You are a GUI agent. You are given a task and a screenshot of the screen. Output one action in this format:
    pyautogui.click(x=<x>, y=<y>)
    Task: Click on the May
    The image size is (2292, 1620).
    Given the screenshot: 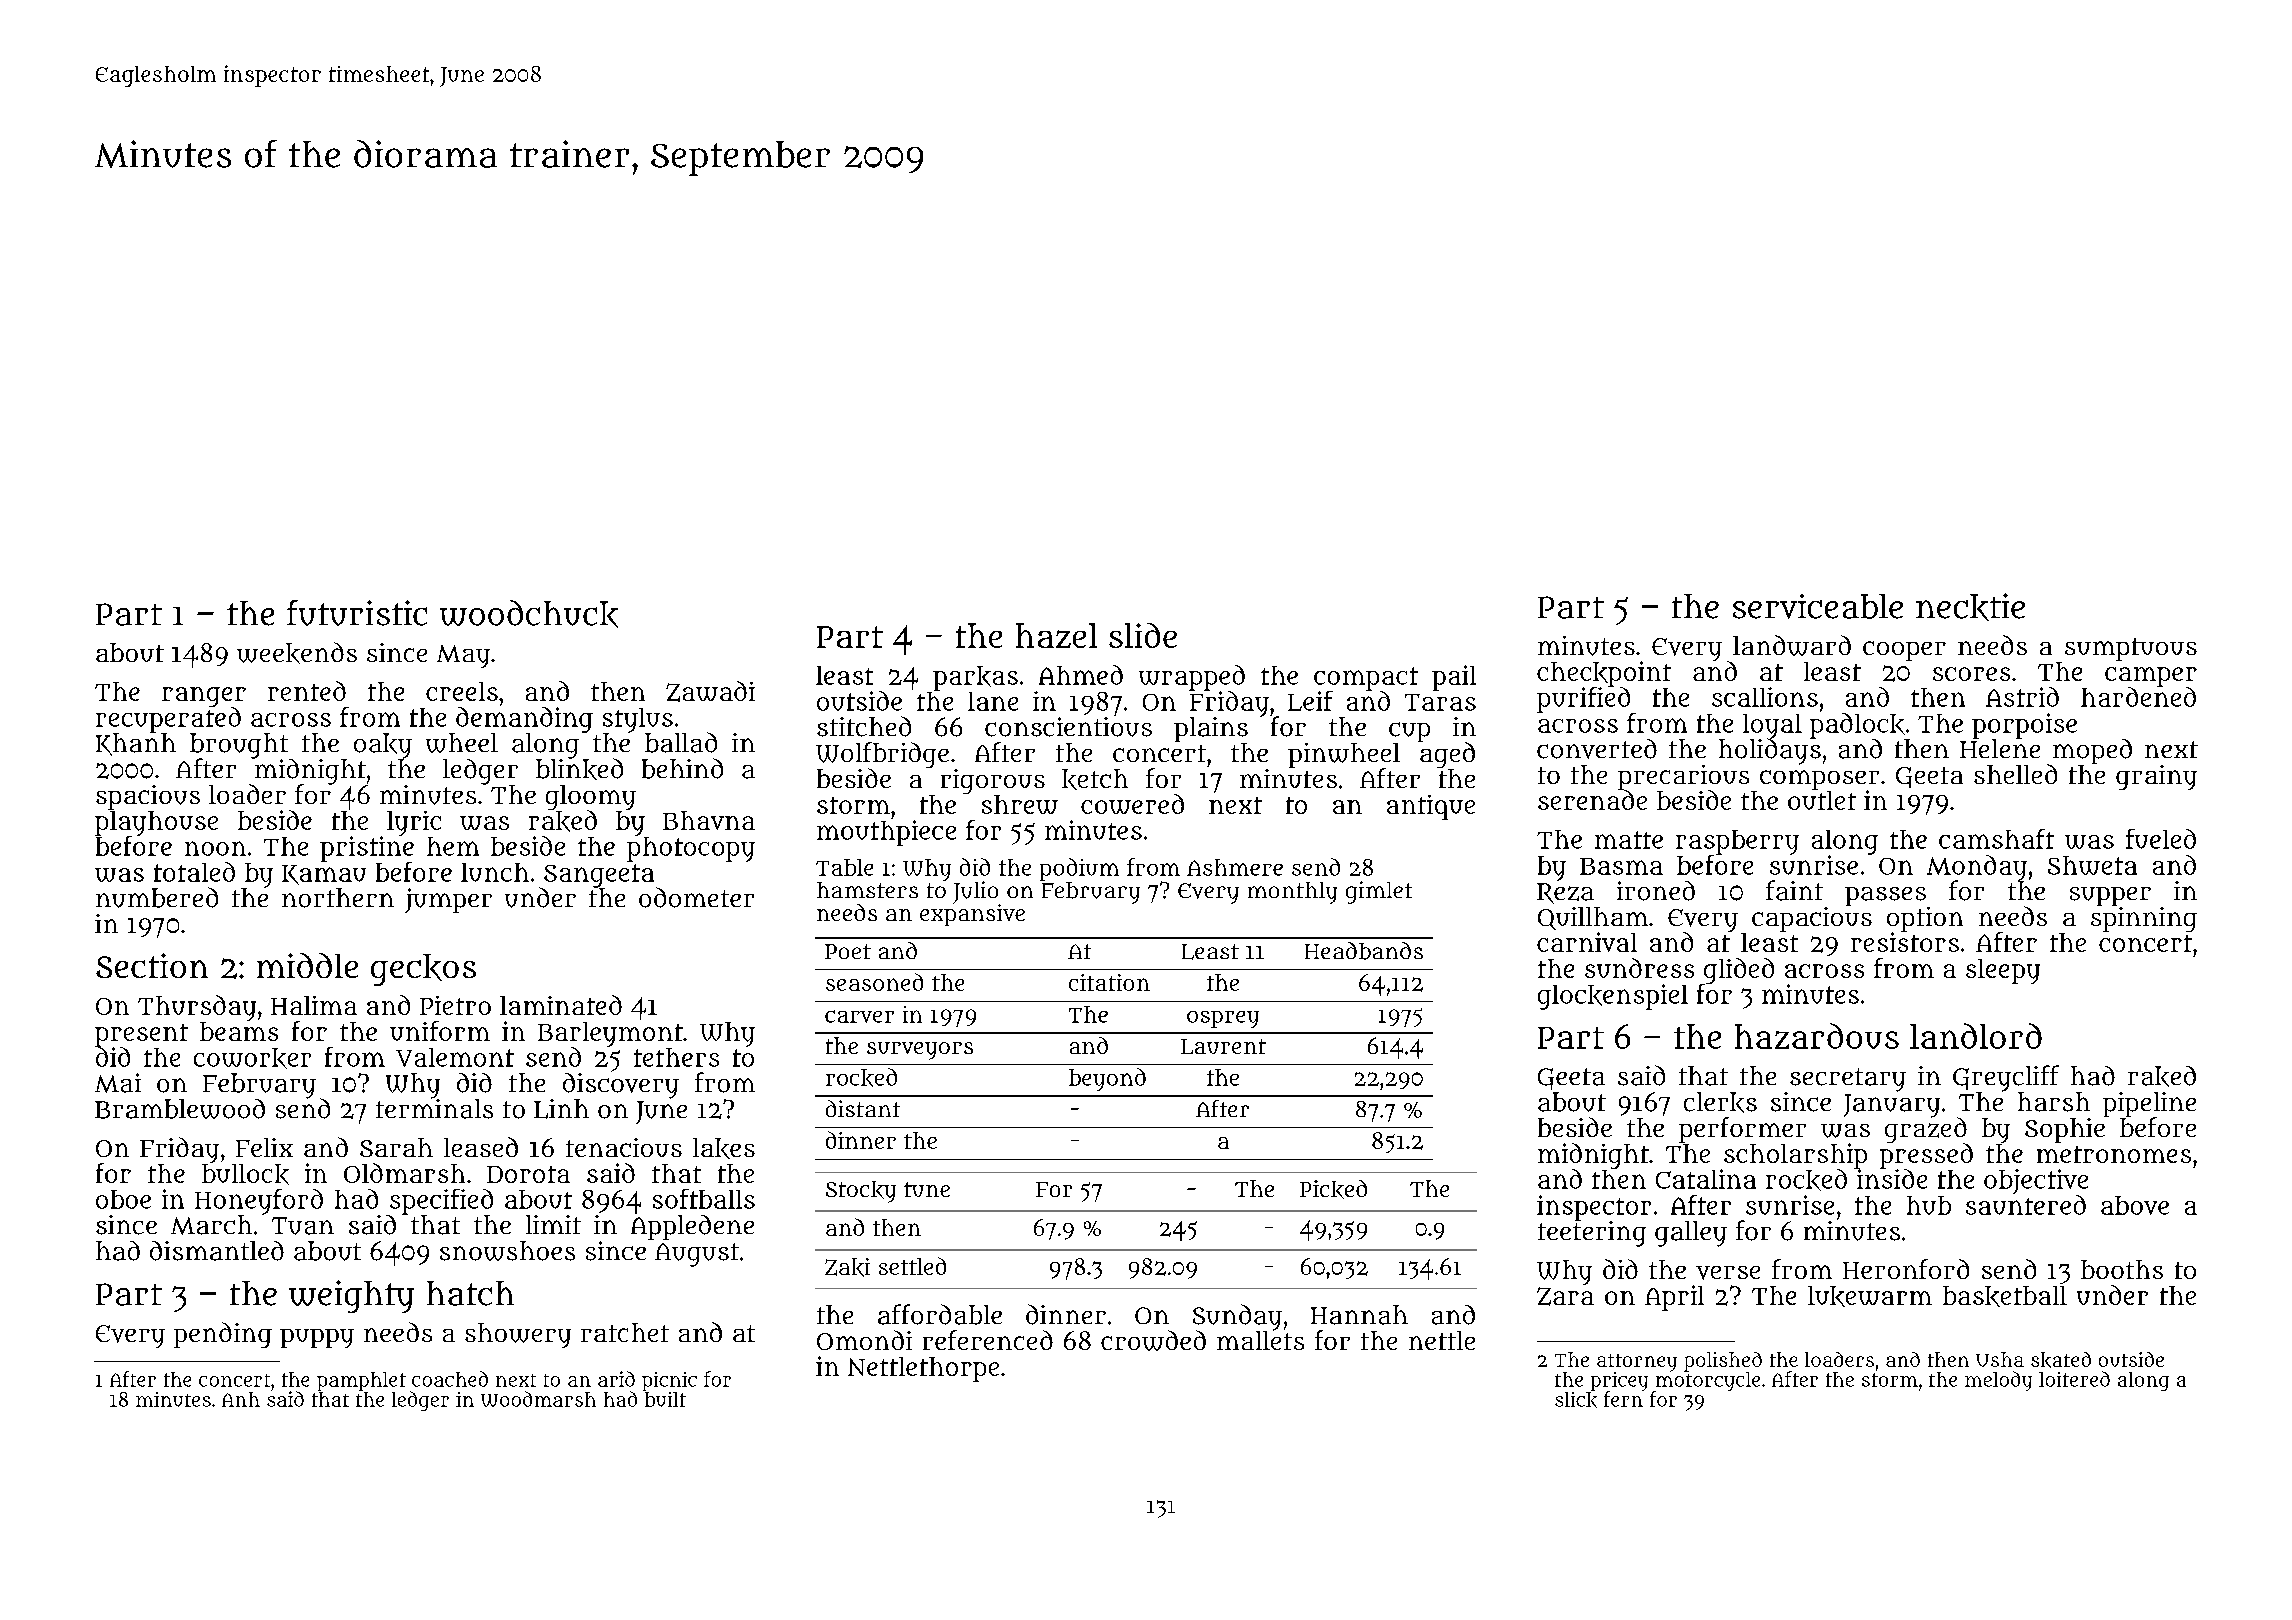 What is the action you would take?
    pyautogui.click(x=463, y=656)
